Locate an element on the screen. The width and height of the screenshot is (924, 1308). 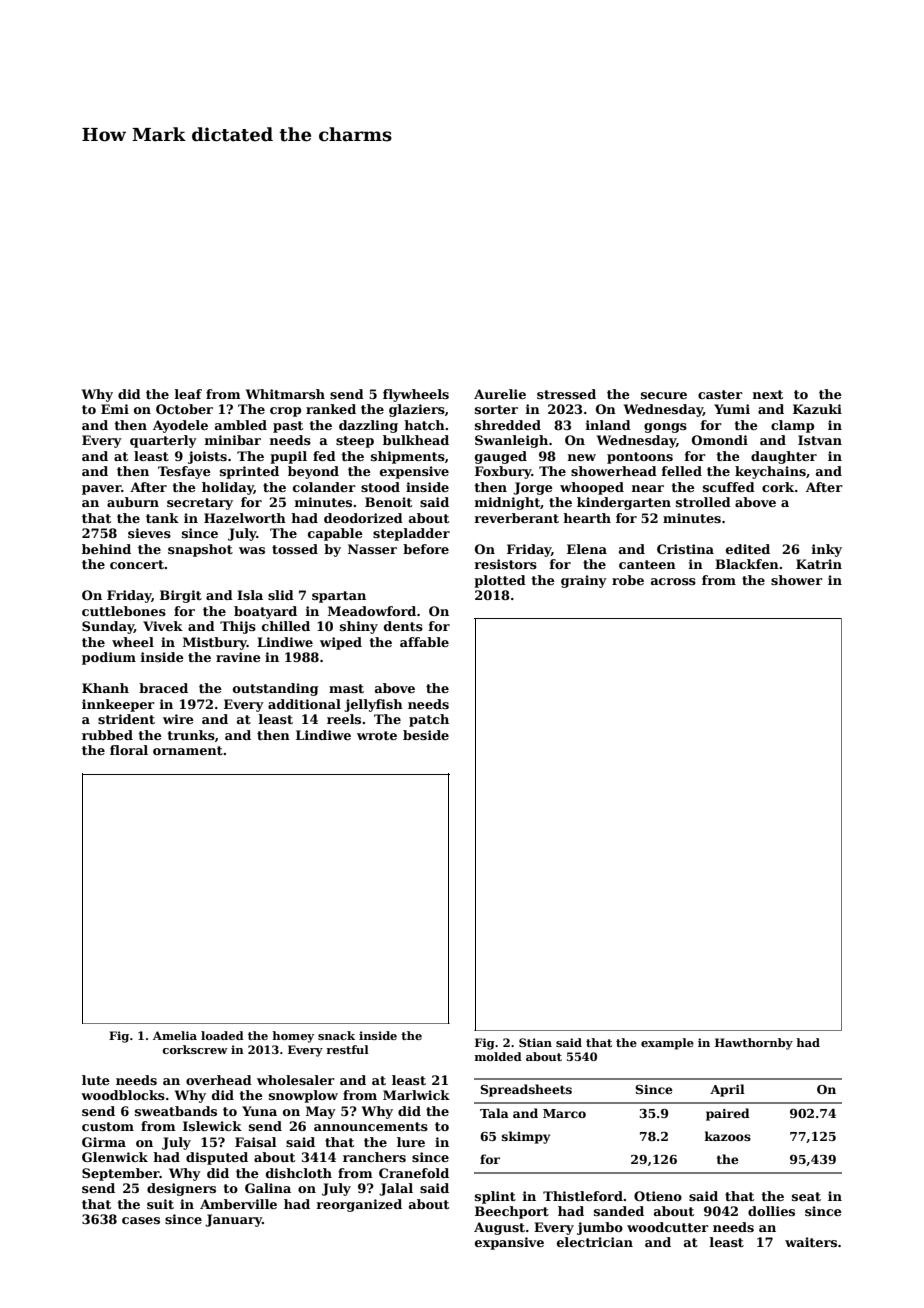
January is located at coordinates (233, 1220).
